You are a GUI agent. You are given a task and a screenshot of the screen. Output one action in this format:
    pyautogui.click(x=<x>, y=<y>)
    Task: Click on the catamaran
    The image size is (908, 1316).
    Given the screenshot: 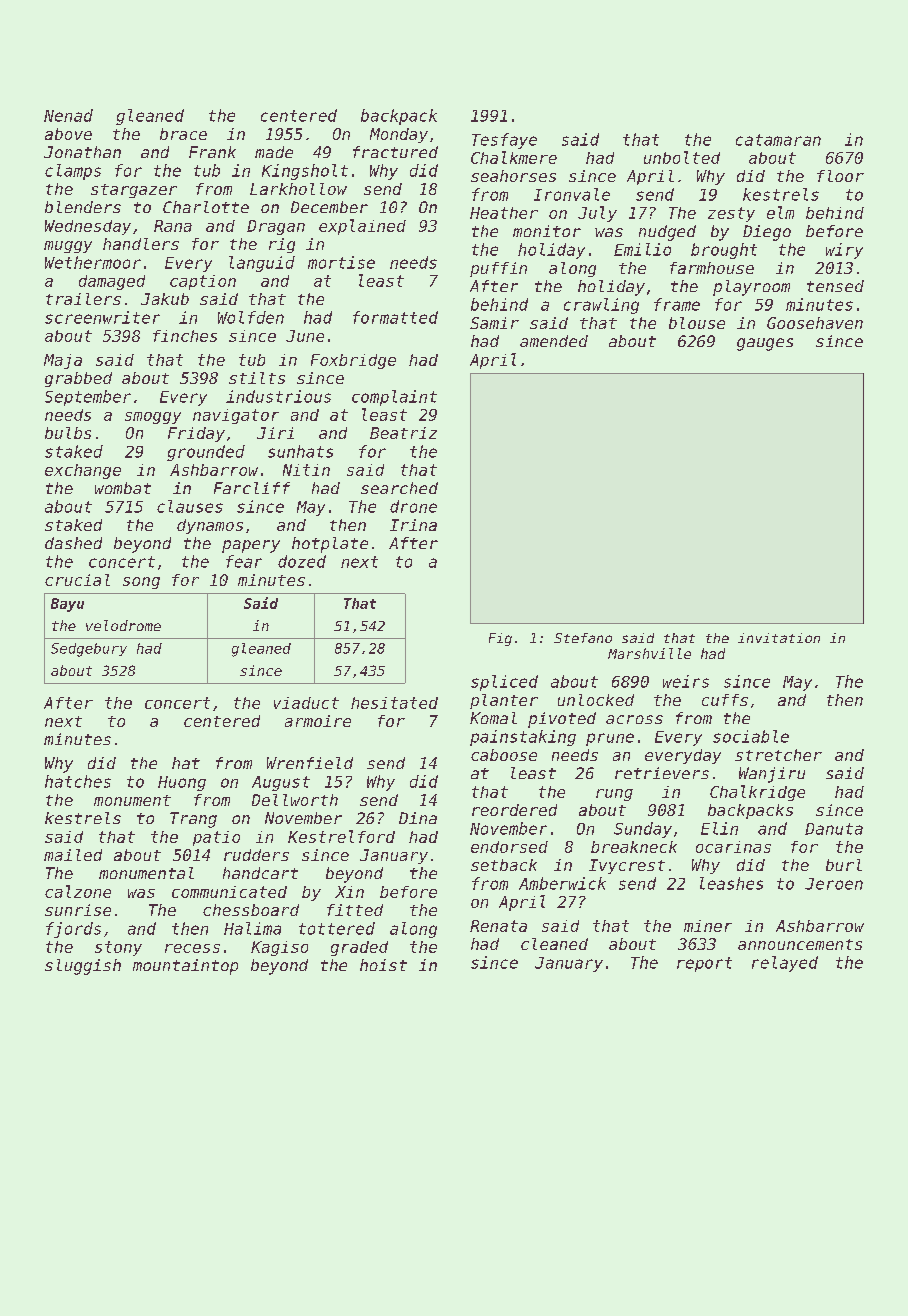 What is the action you would take?
    pyautogui.click(x=778, y=140)
